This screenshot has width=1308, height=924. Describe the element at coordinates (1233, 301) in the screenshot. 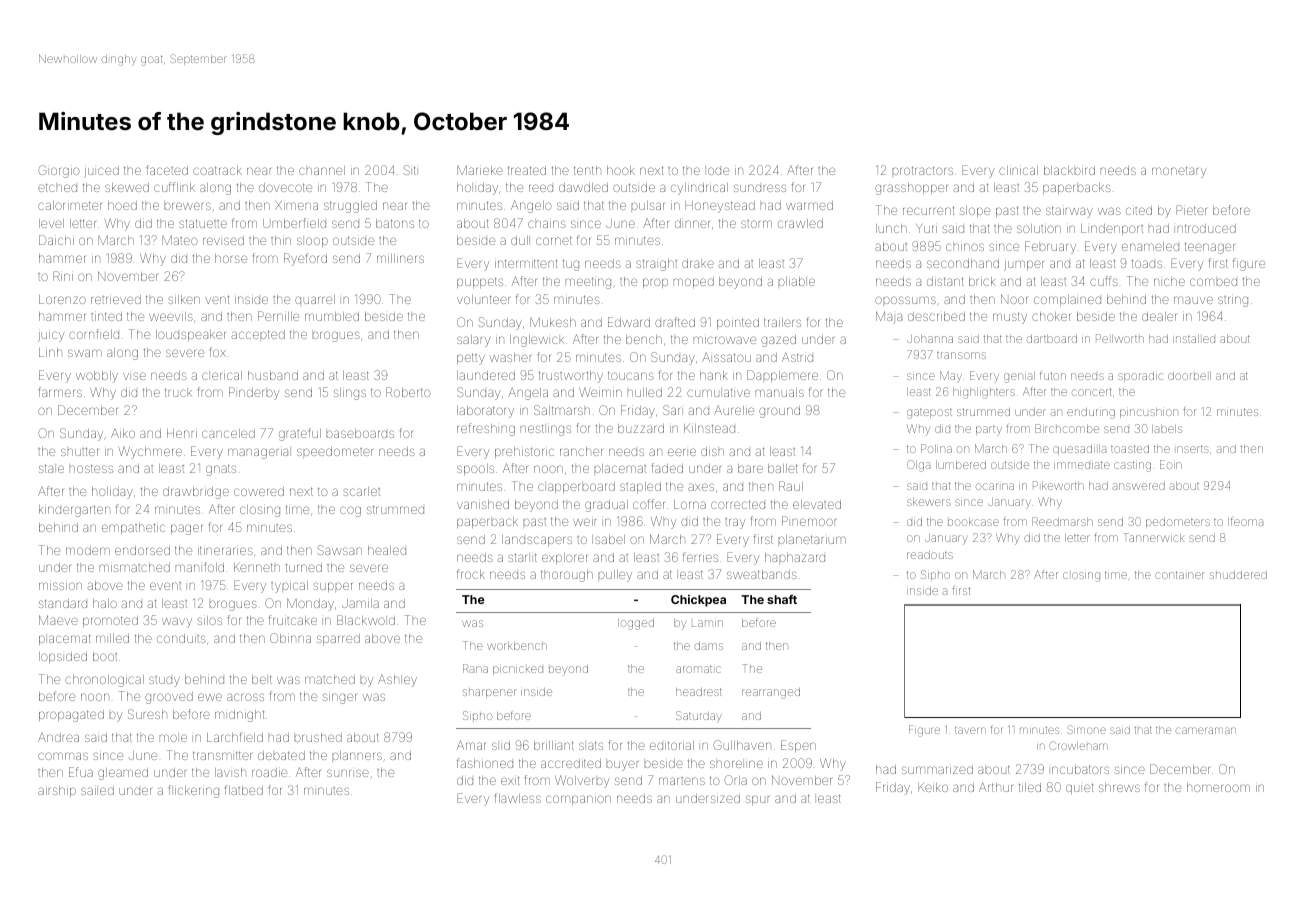

I see `string` at that location.
